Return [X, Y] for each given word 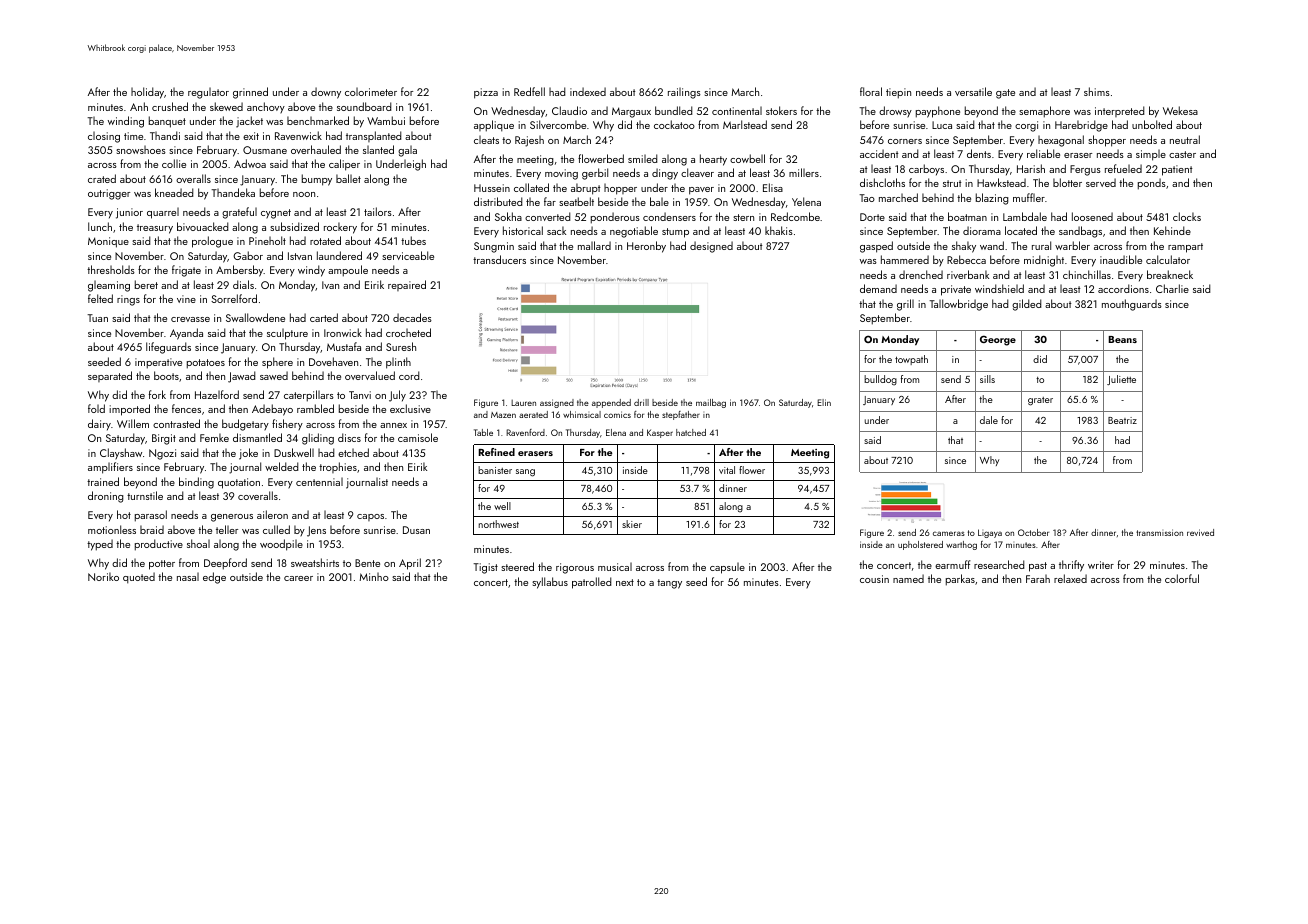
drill [641, 402]
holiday [147, 93]
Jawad [242, 377]
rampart [1185, 248]
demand [878, 288]
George [998, 340]
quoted [139, 578]
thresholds [111, 269]
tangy [669, 584]
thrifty [1071, 566]
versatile [973, 91]
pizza [486, 93]
